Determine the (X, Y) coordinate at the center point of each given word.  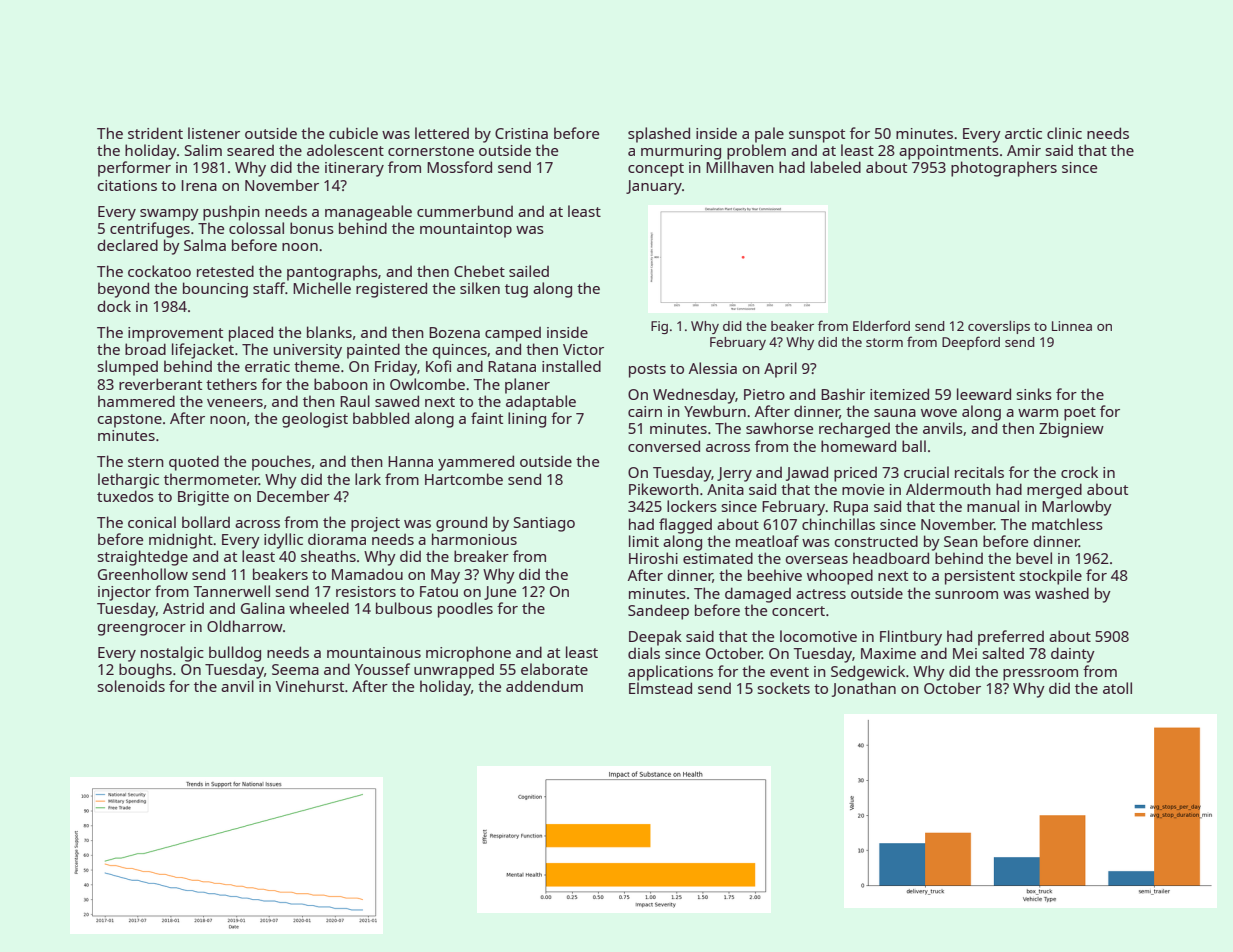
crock (1079, 472)
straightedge (143, 558)
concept (656, 170)
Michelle (322, 288)
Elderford (881, 325)
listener (214, 133)
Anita (725, 489)
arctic (1023, 133)
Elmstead (660, 688)
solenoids (131, 686)
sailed (529, 271)
